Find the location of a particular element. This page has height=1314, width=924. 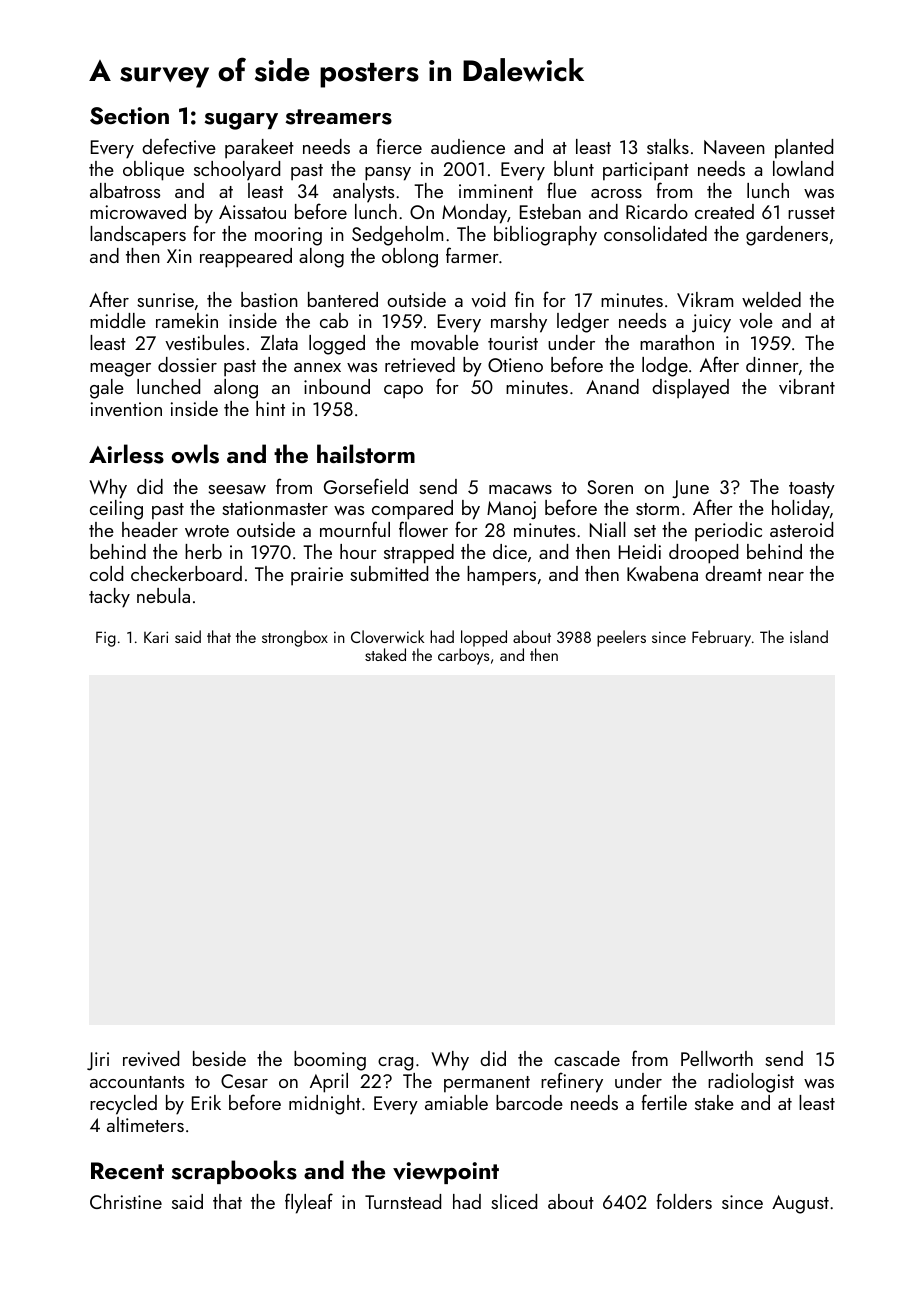

lowland is located at coordinates (803, 168).
